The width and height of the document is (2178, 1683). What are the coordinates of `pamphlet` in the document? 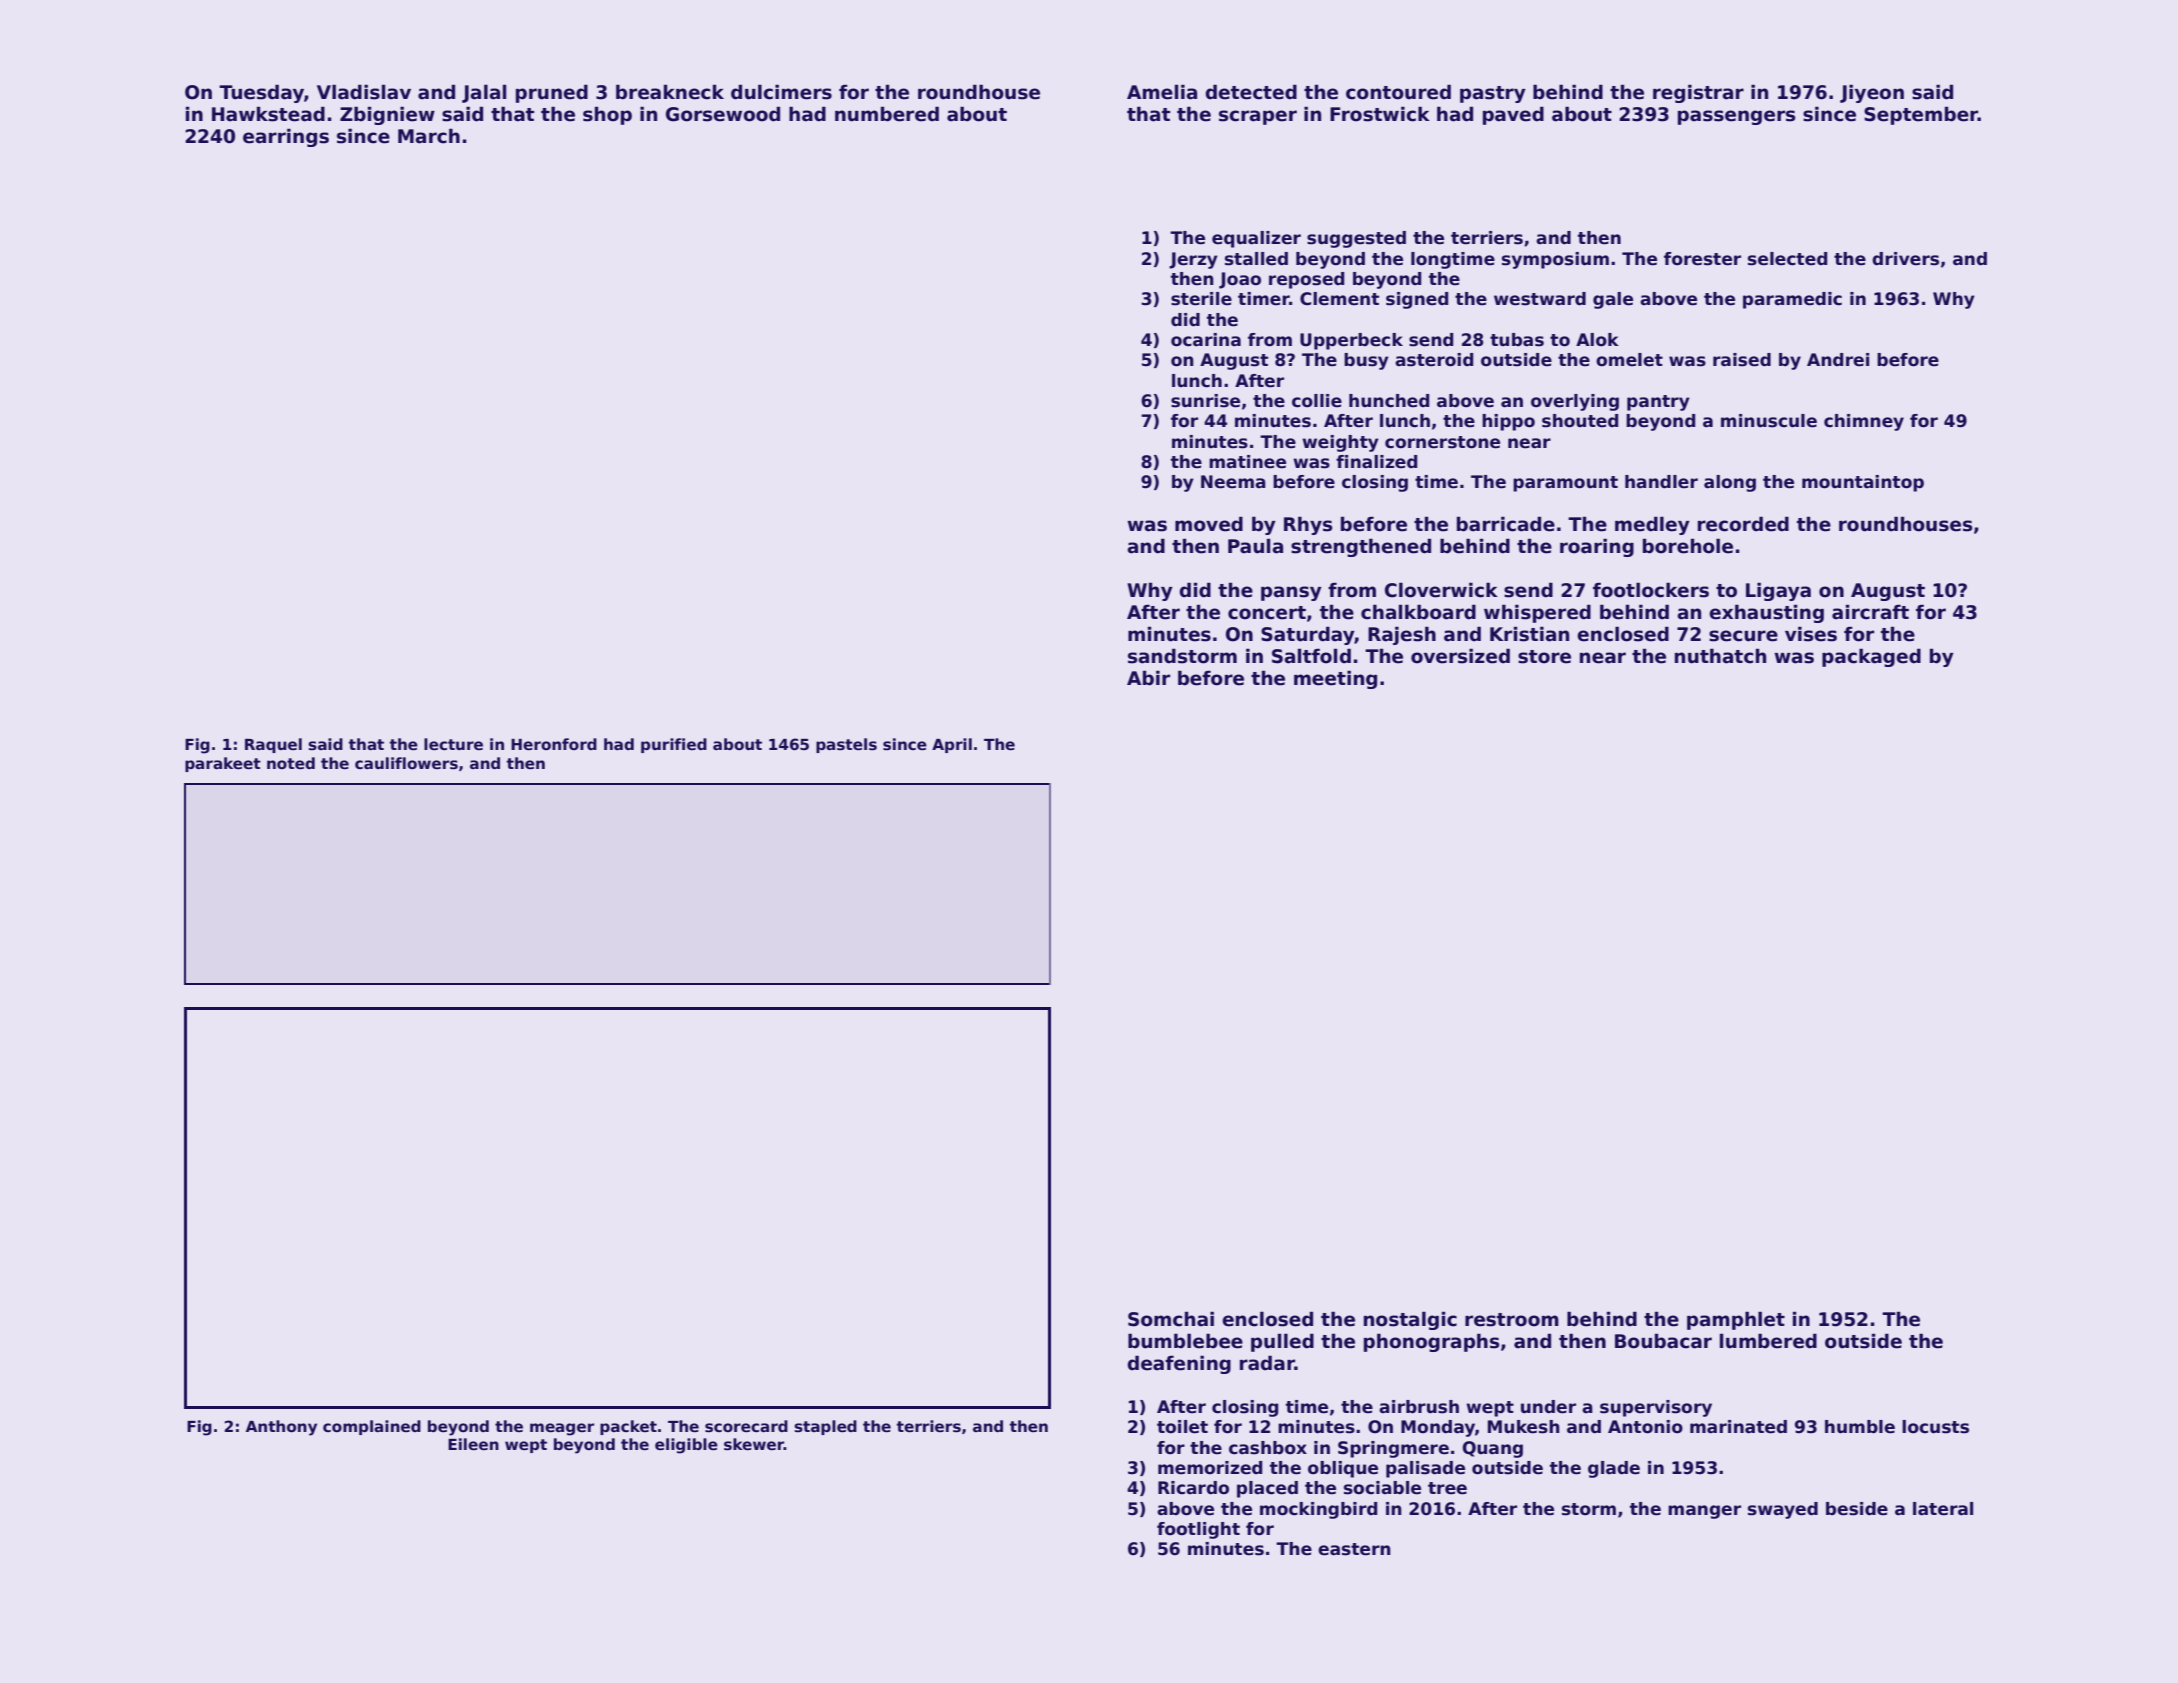 It's located at (1736, 1320).
